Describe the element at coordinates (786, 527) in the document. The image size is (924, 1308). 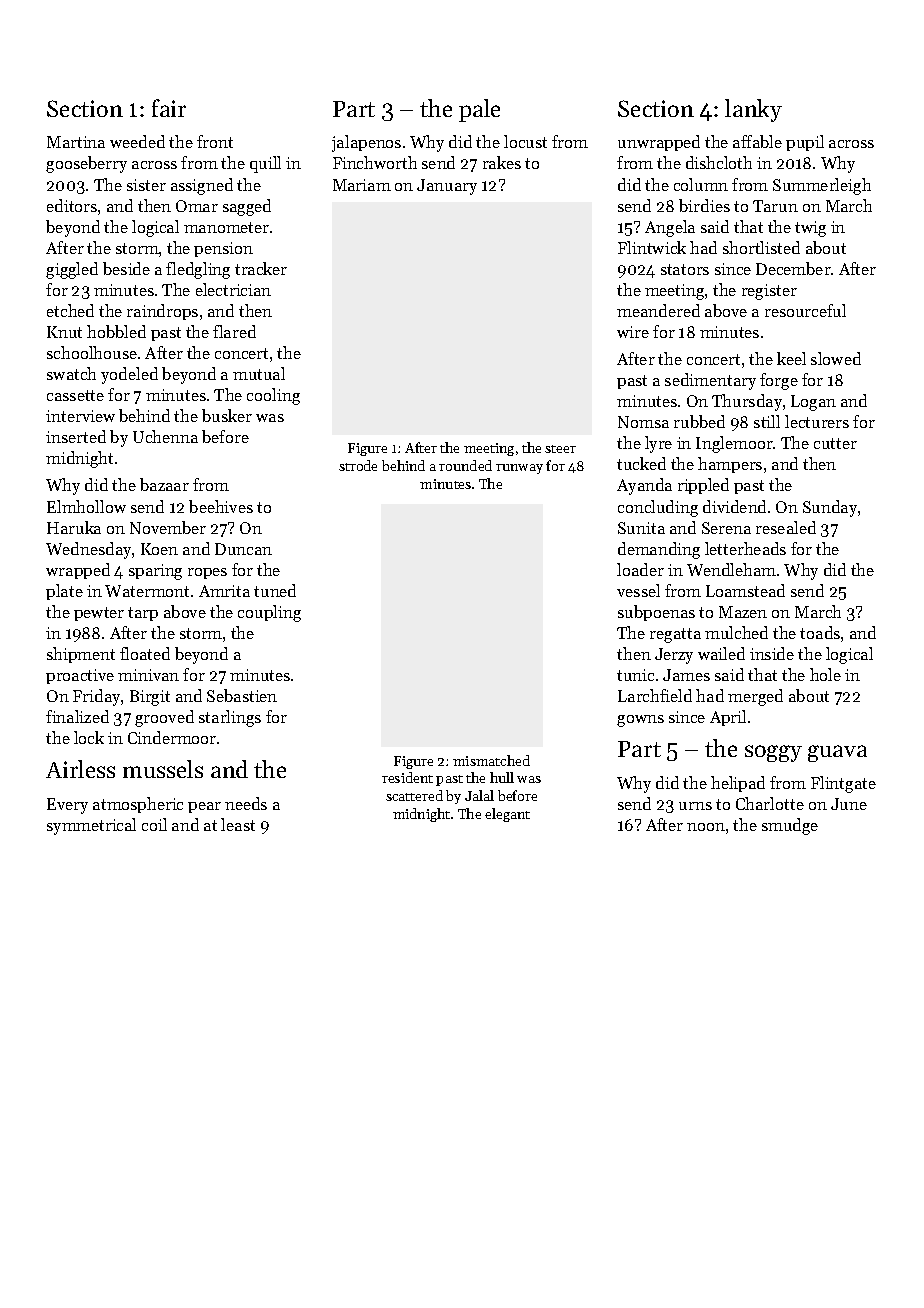
I see `resealed` at that location.
